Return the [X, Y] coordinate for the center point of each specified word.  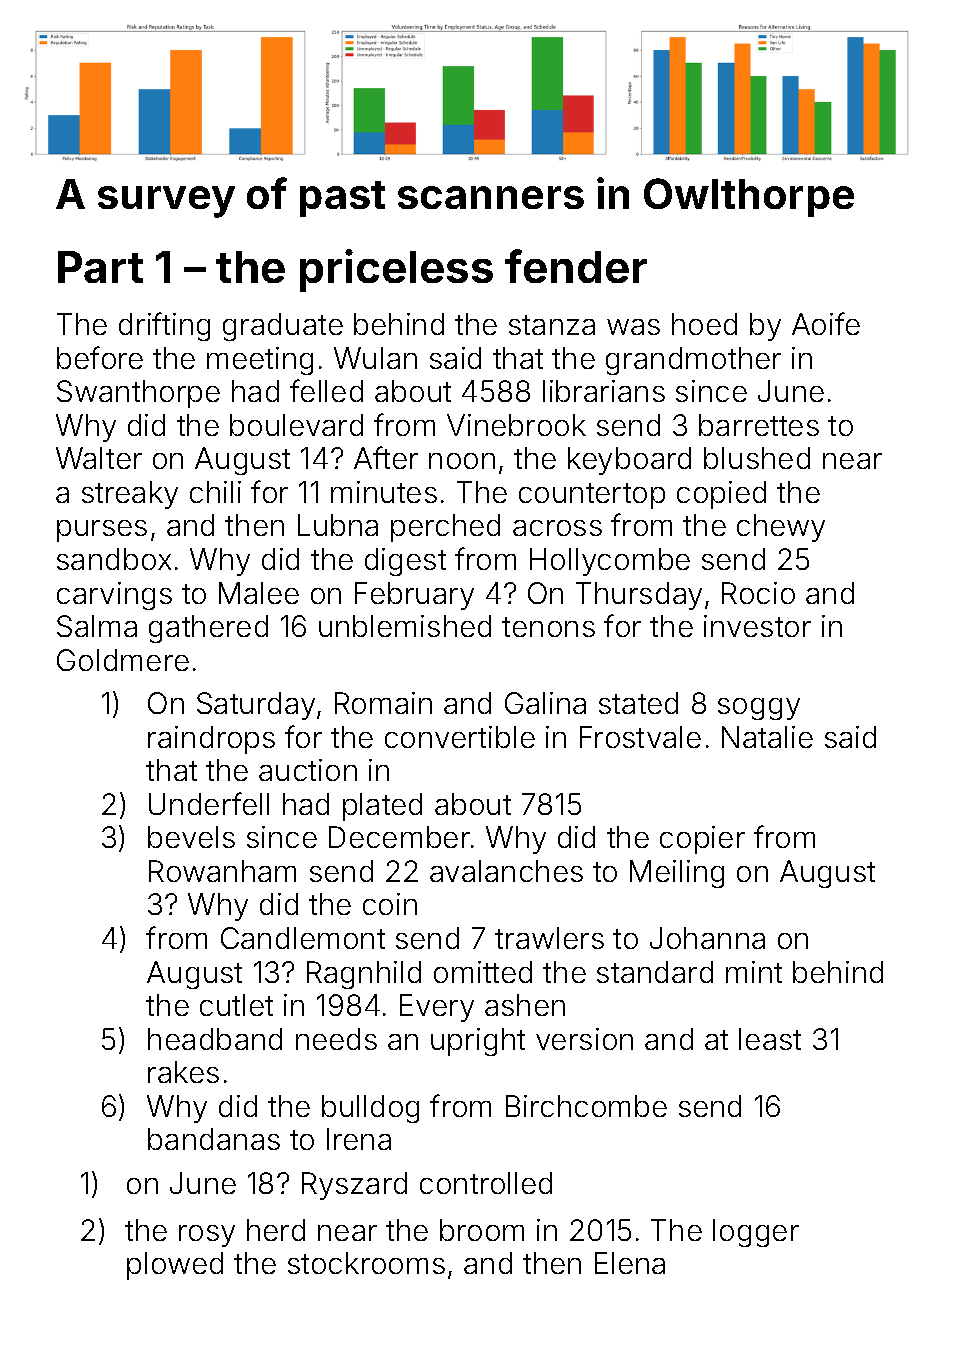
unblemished [405, 626]
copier [702, 840]
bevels [191, 837]
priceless [396, 270]
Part [100, 267]
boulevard [296, 425]
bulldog [370, 1109]
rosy [207, 1236]
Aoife [826, 323]
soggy [759, 709]
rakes [183, 1072]
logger [756, 1233]
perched [445, 528]
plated [382, 807]
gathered [208, 629]
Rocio [758, 593]
